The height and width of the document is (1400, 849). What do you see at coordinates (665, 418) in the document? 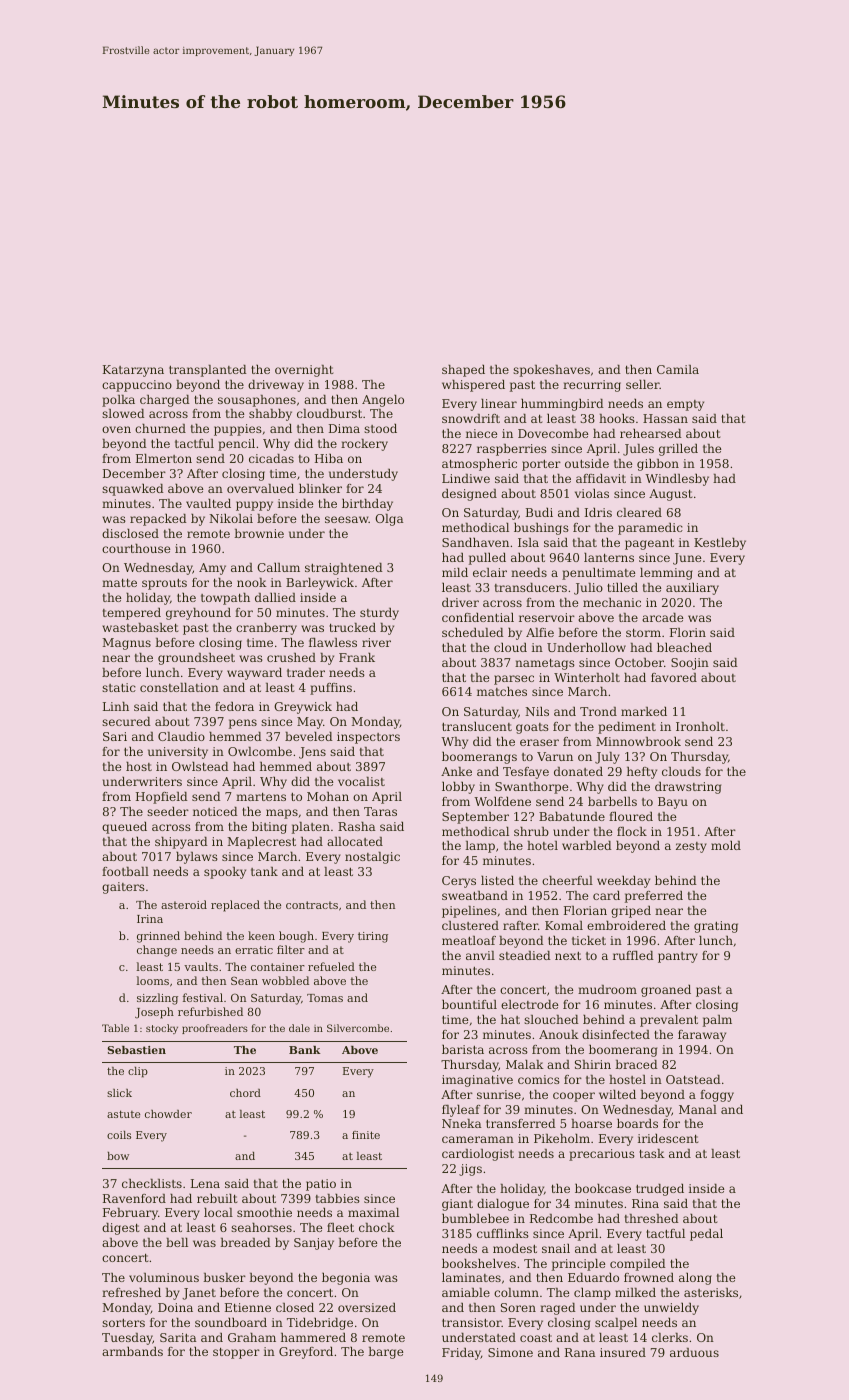
I see `Hassan` at bounding box center [665, 418].
